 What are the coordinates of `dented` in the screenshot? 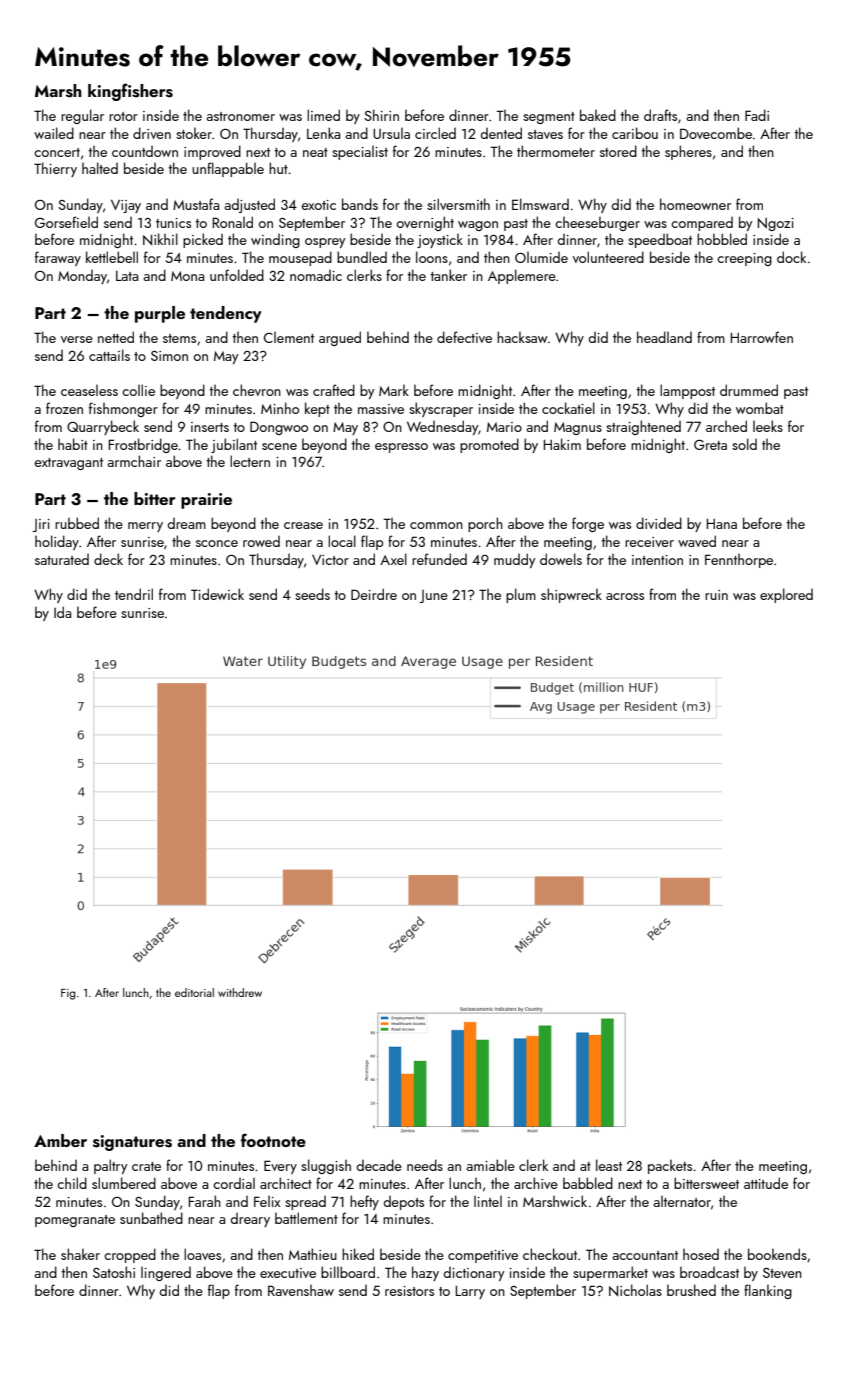 It's located at (501, 133).
